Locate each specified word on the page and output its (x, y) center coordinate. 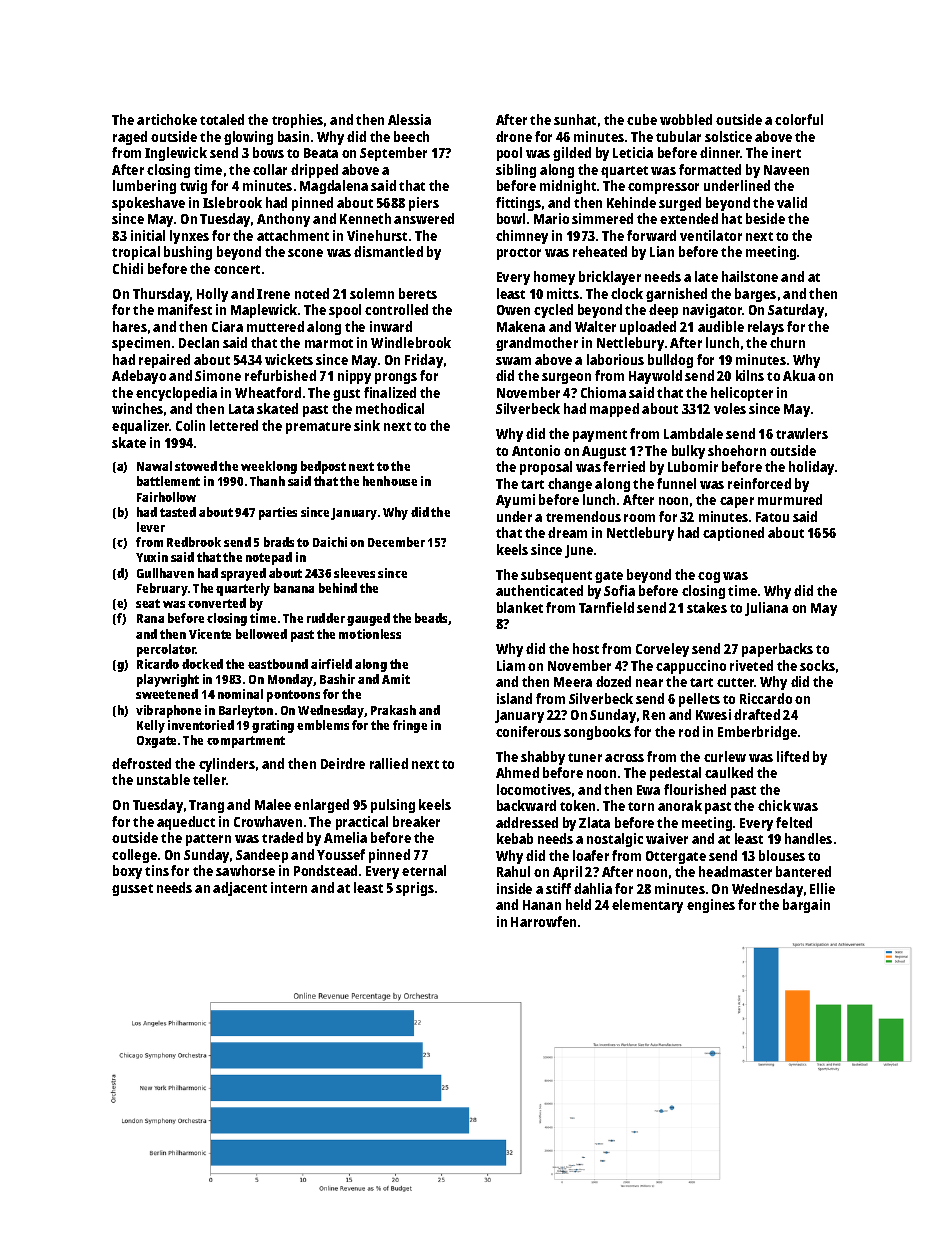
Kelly (151, 726)
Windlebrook (411, 342)
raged (130, 138)
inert (786, 152)
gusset (132, 890)
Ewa (648, 790)
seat (148, 603)
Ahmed (517, 772)
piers (424, 204)
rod (689, 731)
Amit (396, 679)
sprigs (415, 889)
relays (766, 328)
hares (130, 326)
